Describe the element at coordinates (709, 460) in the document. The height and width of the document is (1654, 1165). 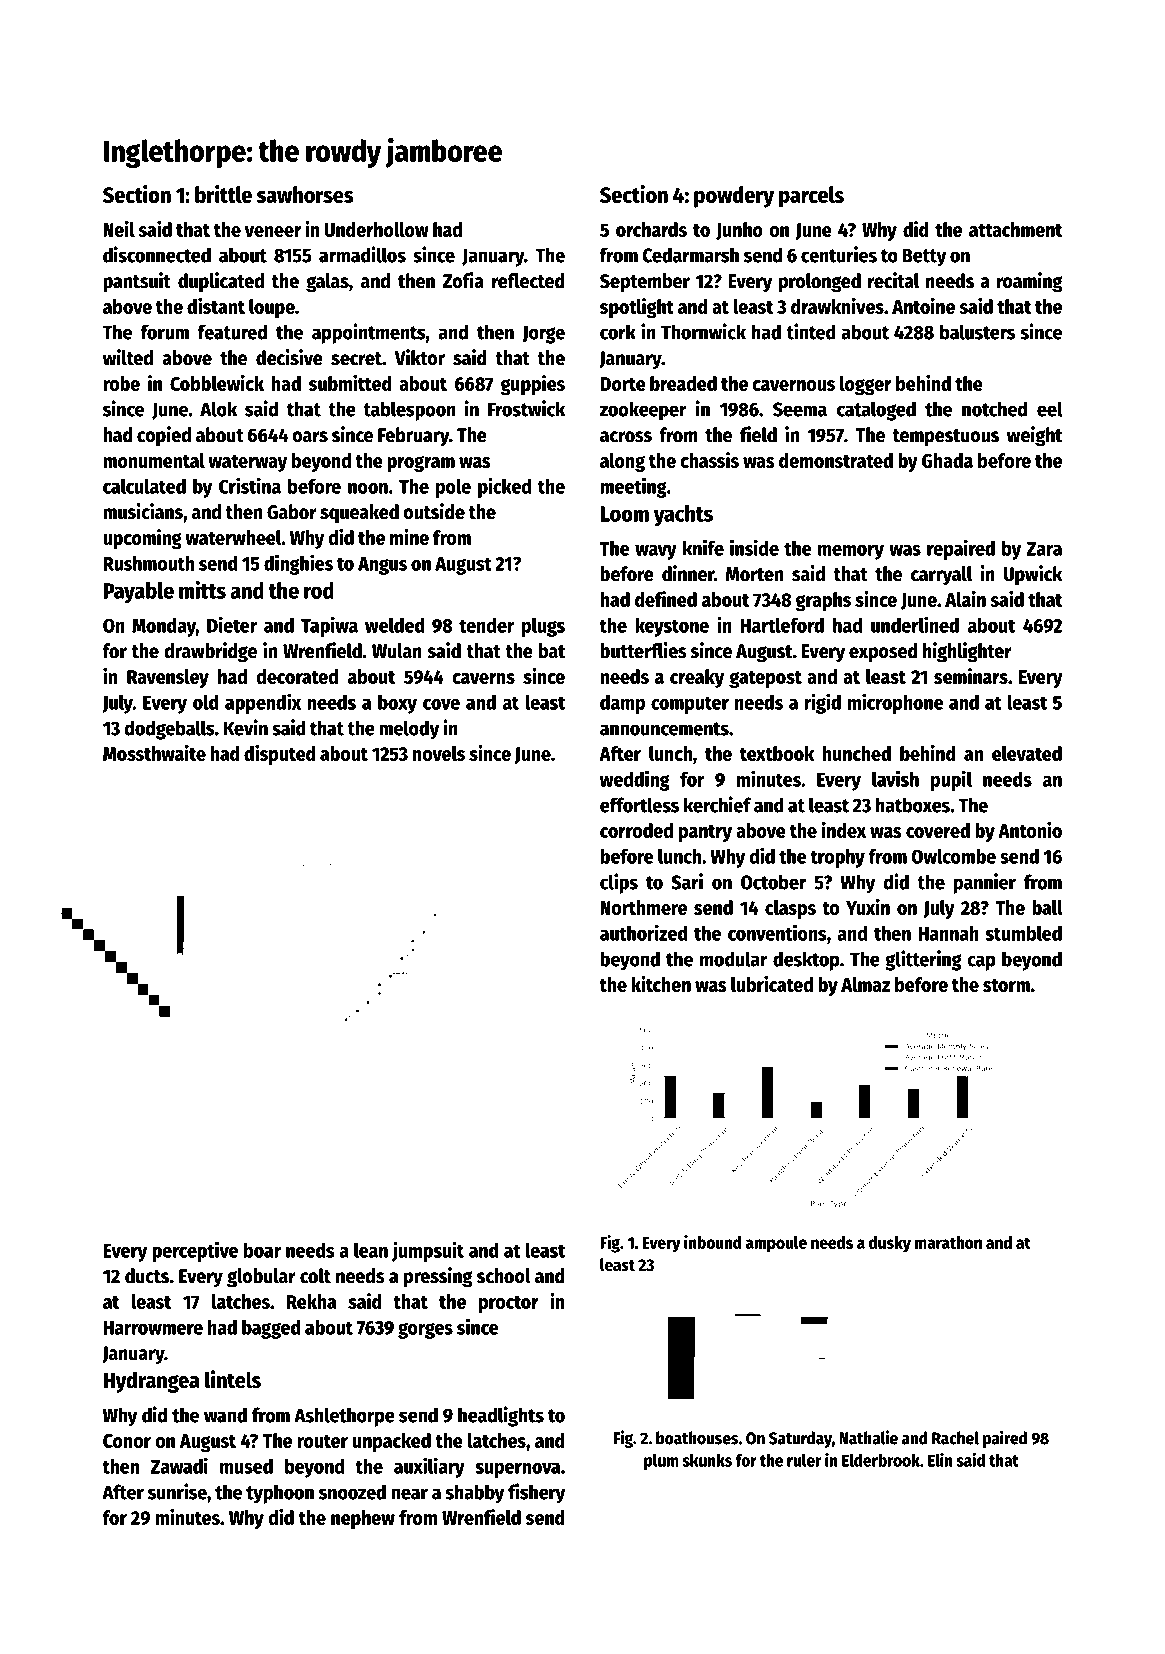
I see `chassis` at that location.
